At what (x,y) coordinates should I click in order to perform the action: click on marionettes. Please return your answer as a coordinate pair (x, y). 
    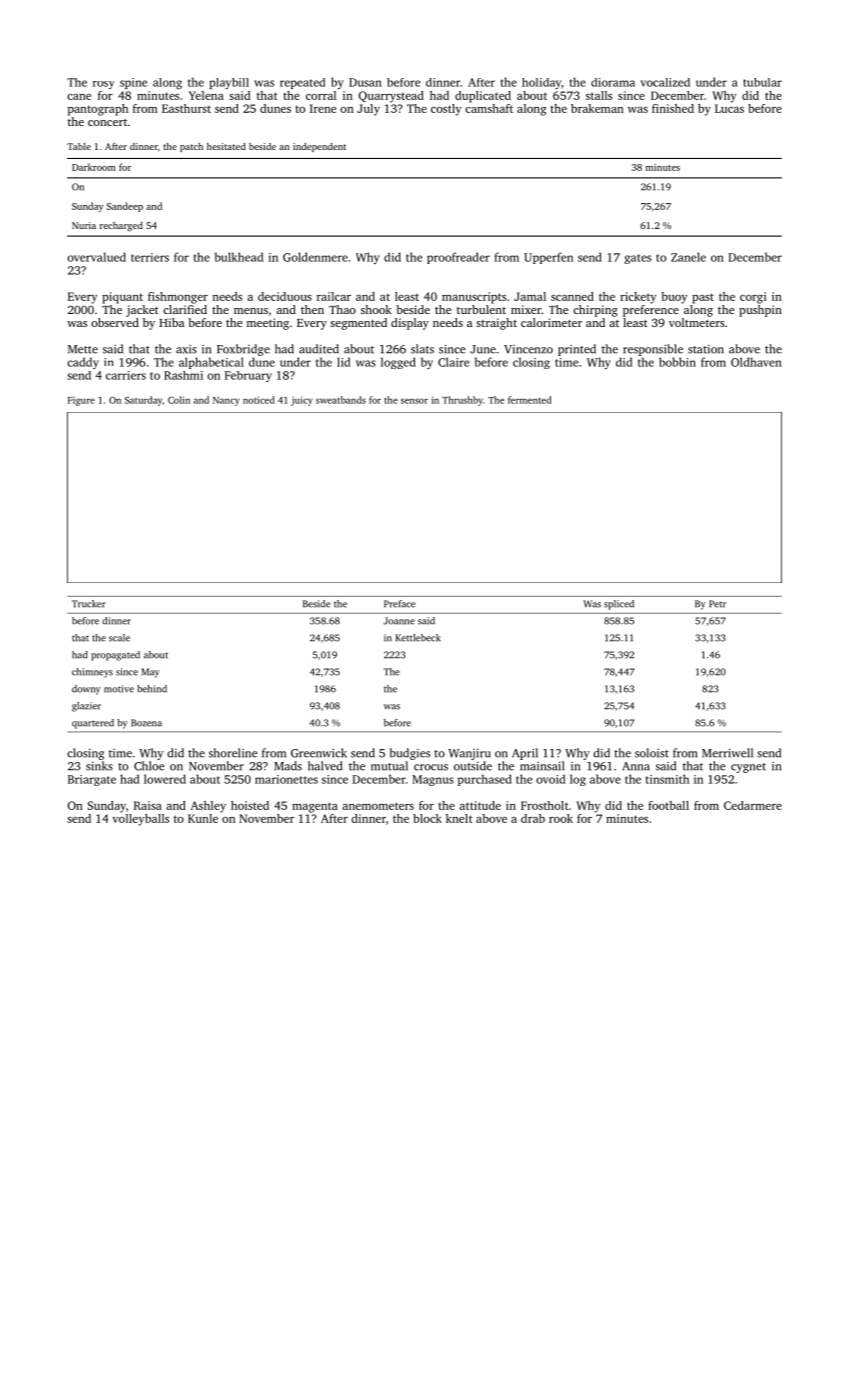
    Looking at the image, I should click on (286, 779).
